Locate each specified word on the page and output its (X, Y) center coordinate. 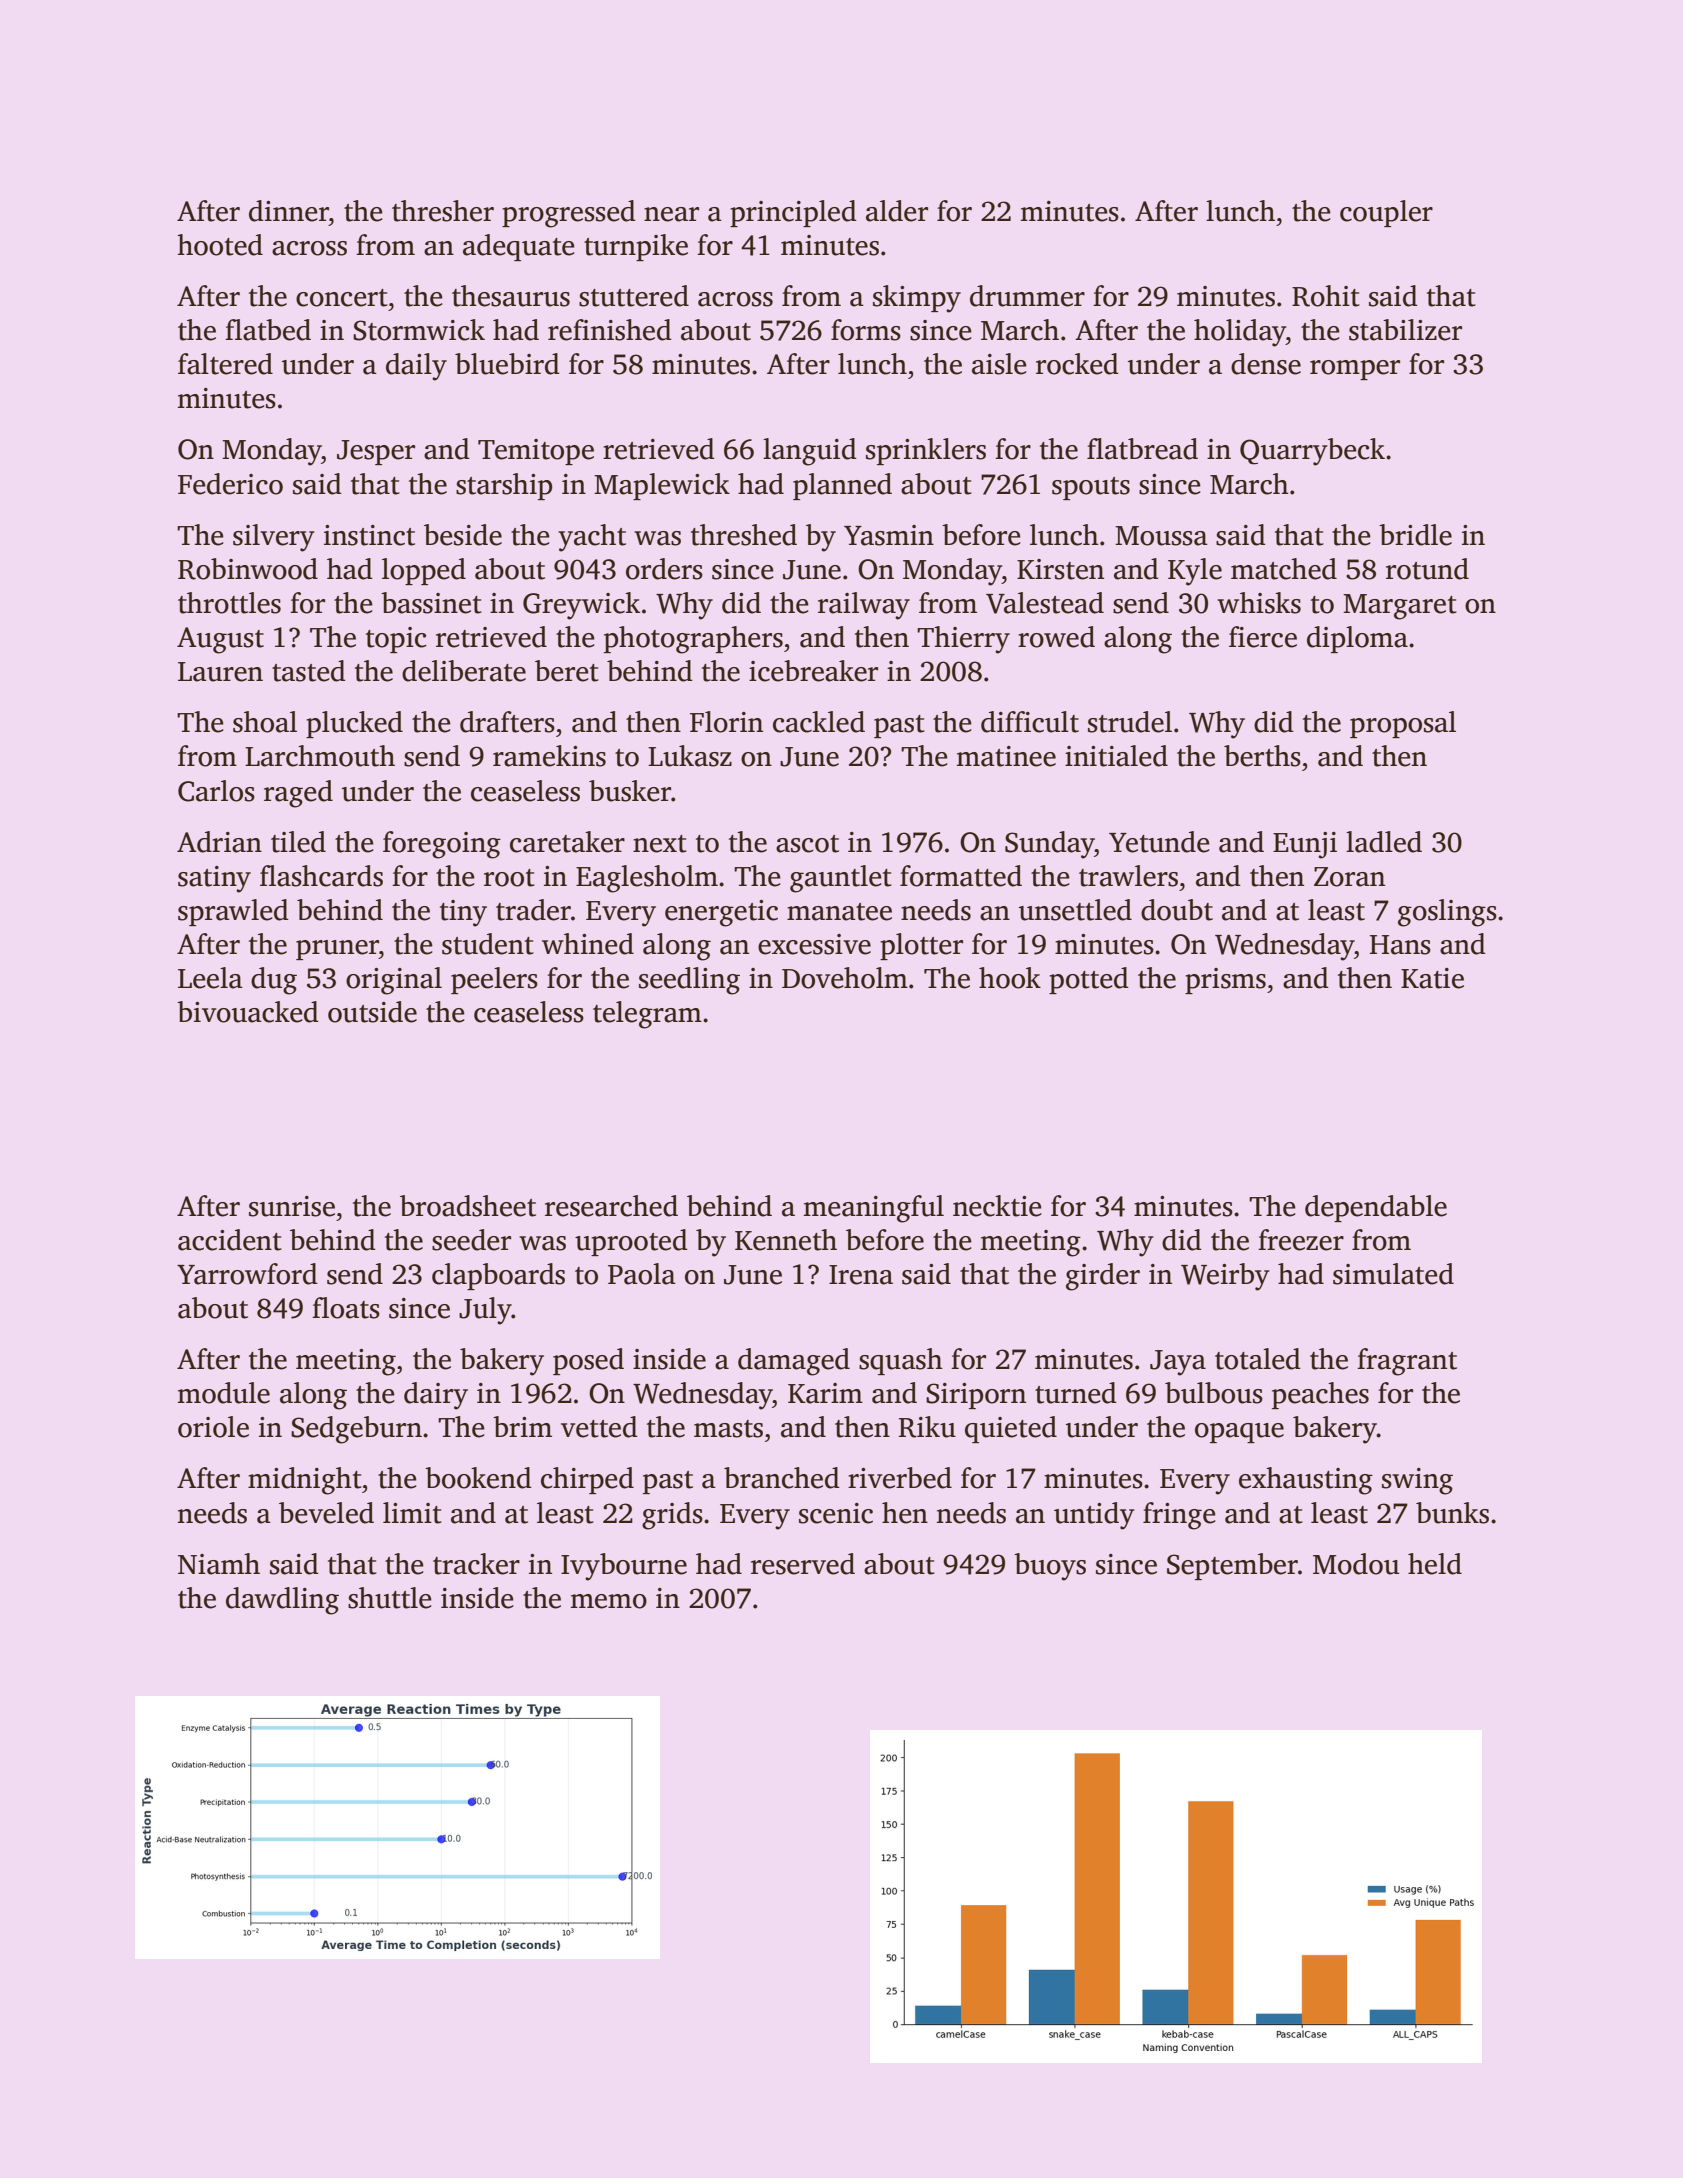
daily (416, 367)
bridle (1415, 535)
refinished (610, 330)
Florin (726, 722)
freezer (1301, 1240)
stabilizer (1405, 330)
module (224, 1393)
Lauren (220, 672)
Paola (642, 1274)
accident (230, 1240)
